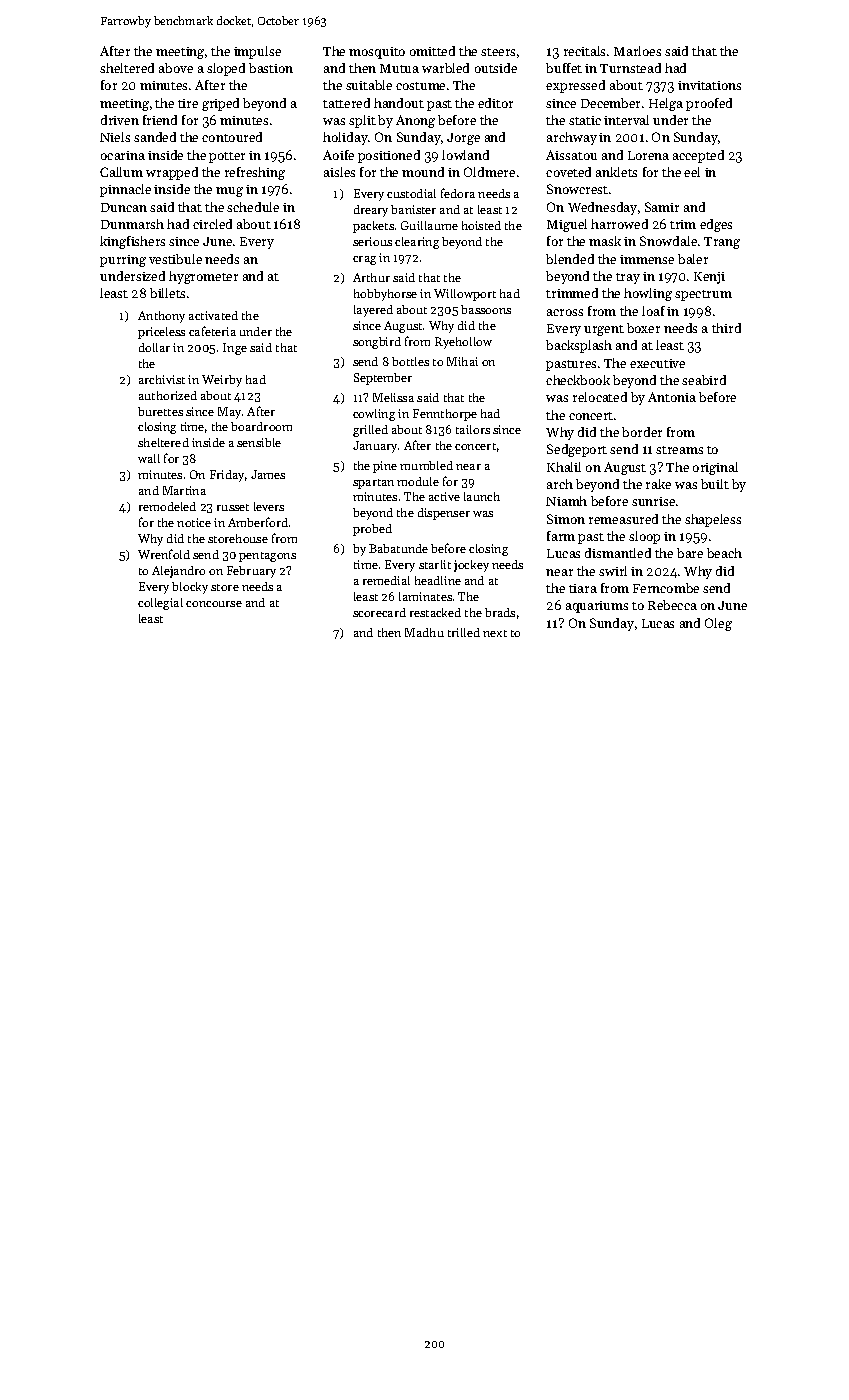  I want to click on griped, so click(220, 104).
